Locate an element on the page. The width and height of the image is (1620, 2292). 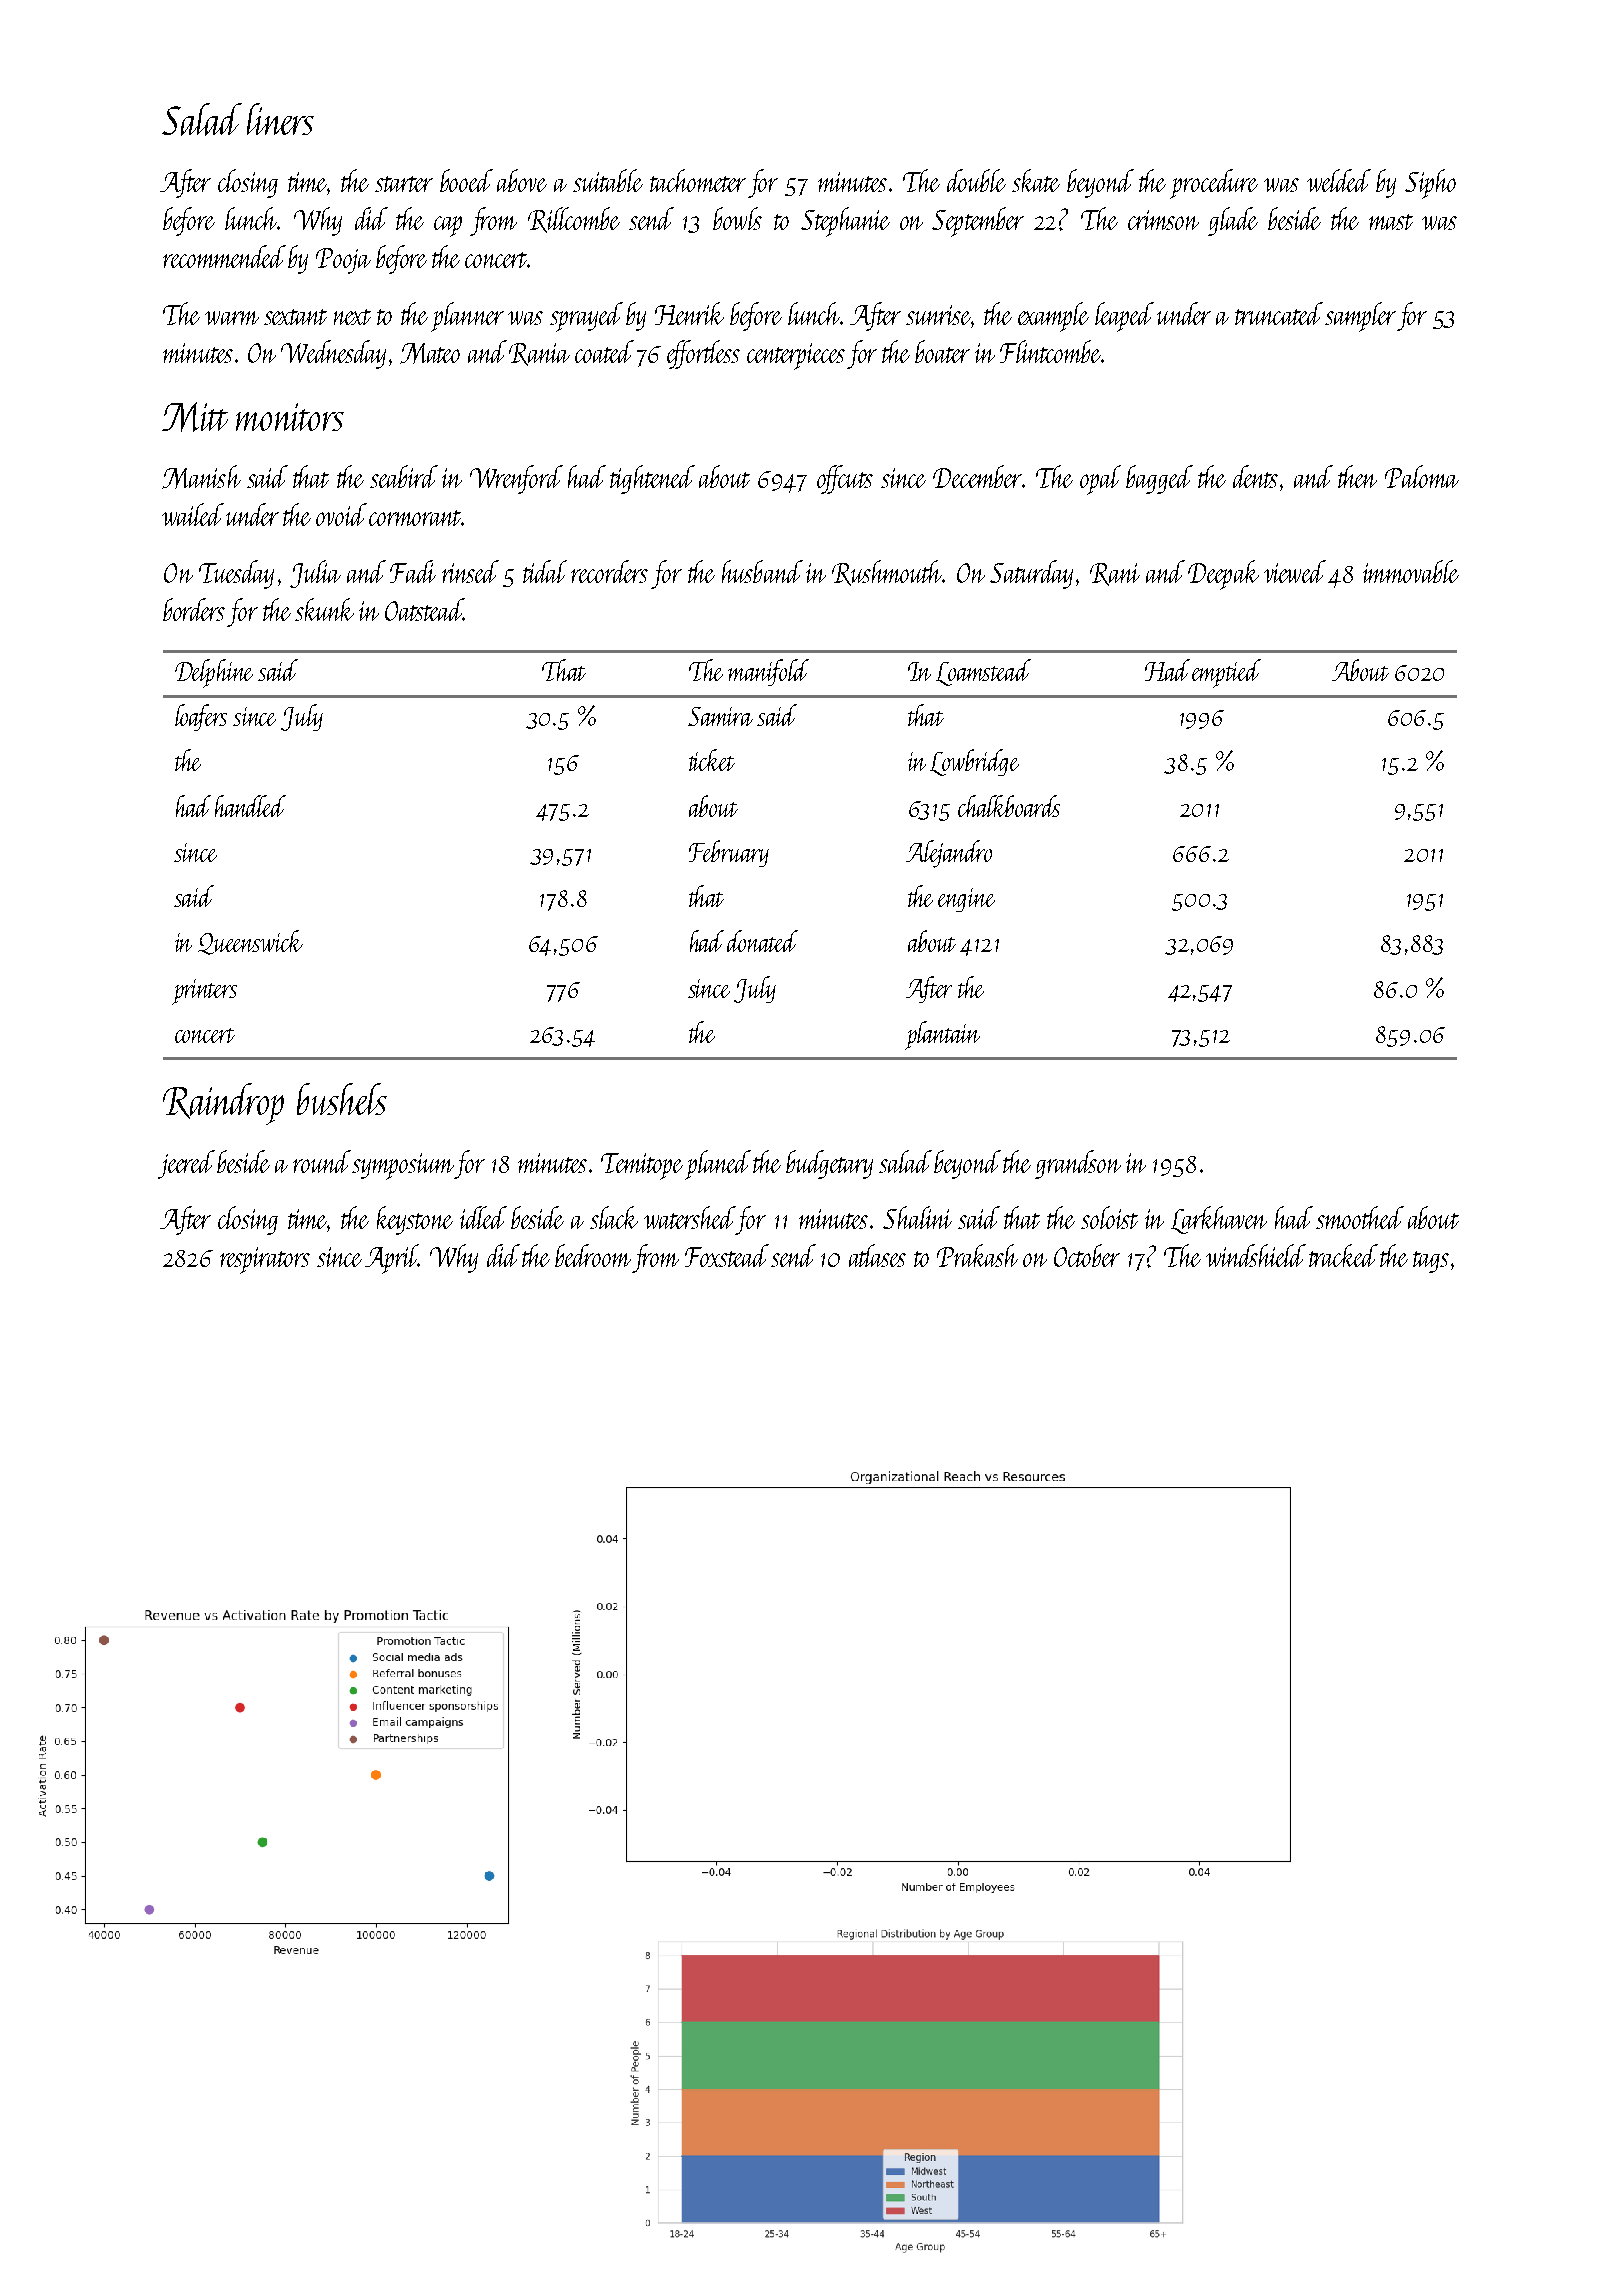
chalkboards is located at coordinates (1009, 806).
